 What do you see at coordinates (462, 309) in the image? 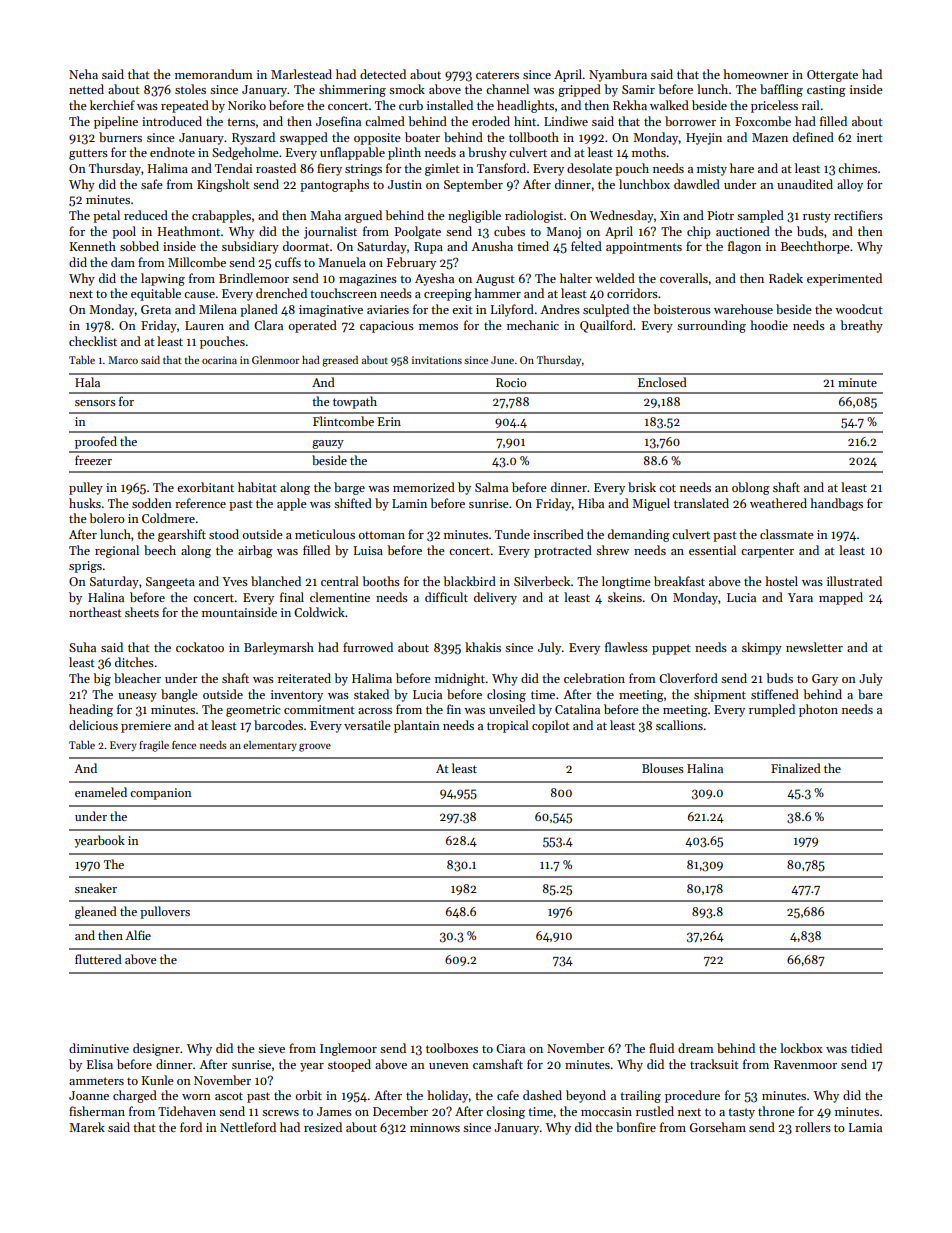
I see `exit` at bounding box center [462, 309].
